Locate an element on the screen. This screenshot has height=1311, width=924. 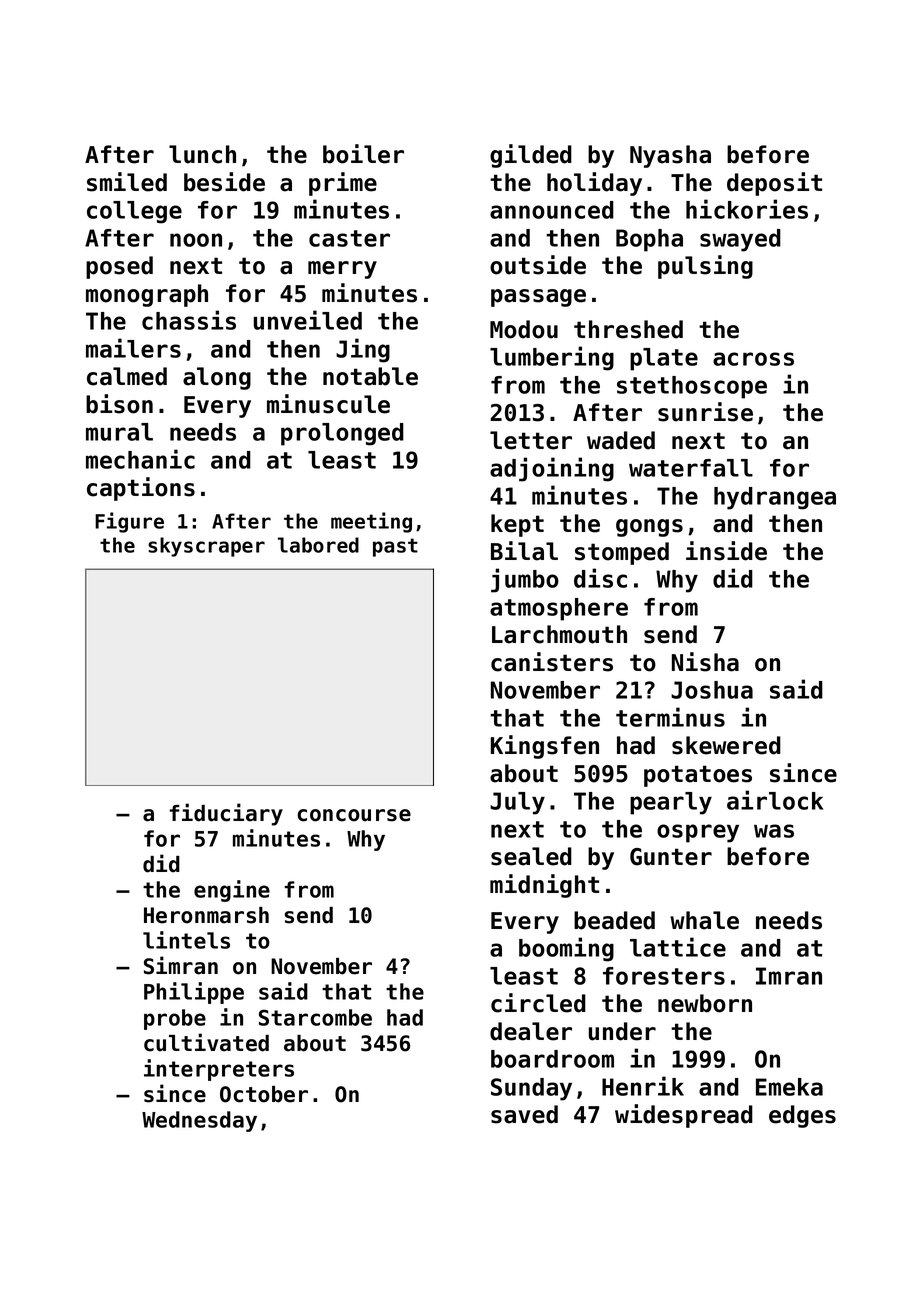
Wednesday is located at coordinates (199, 1121).
